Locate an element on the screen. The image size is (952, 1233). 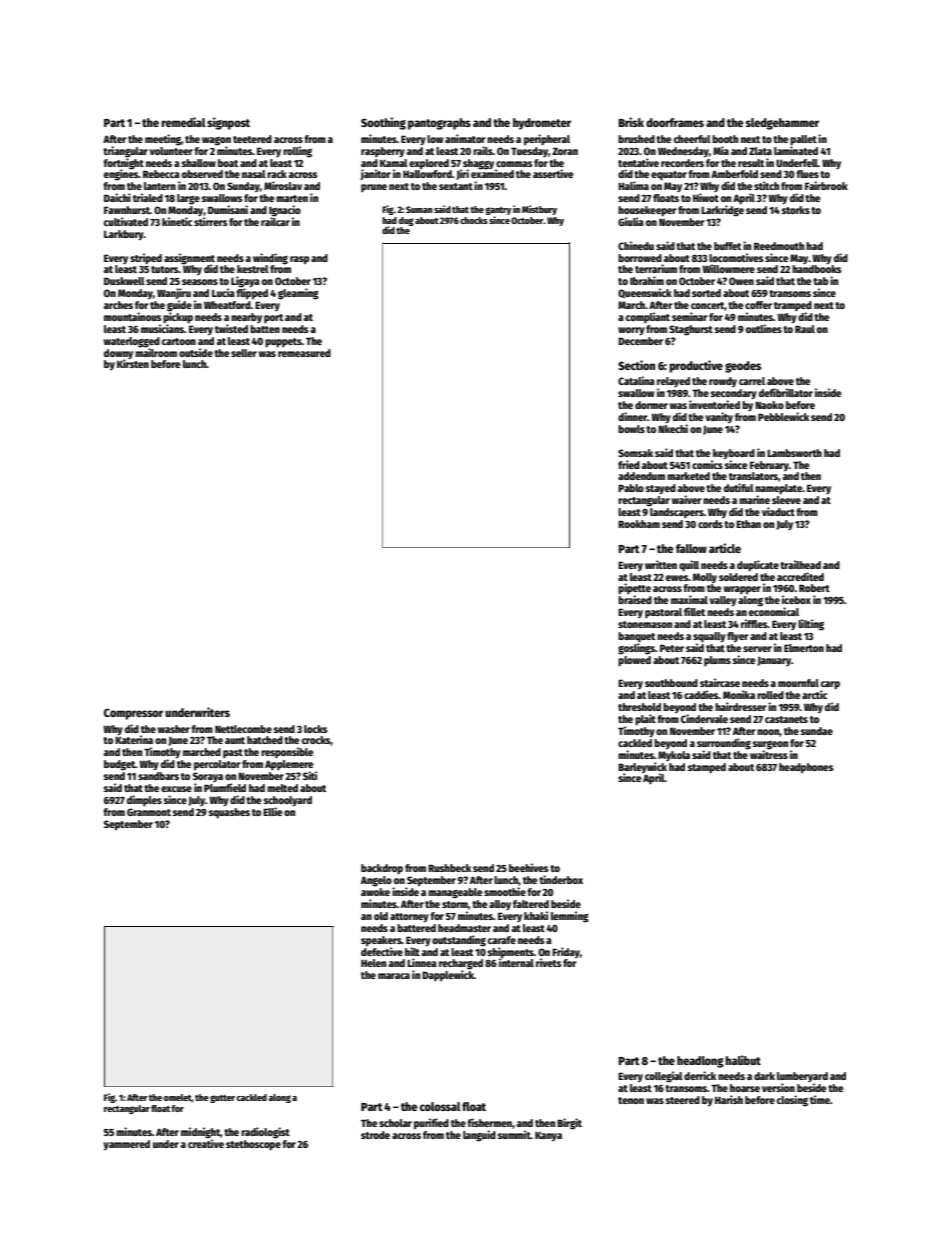
headphones is located at coordinates (806, 768).
